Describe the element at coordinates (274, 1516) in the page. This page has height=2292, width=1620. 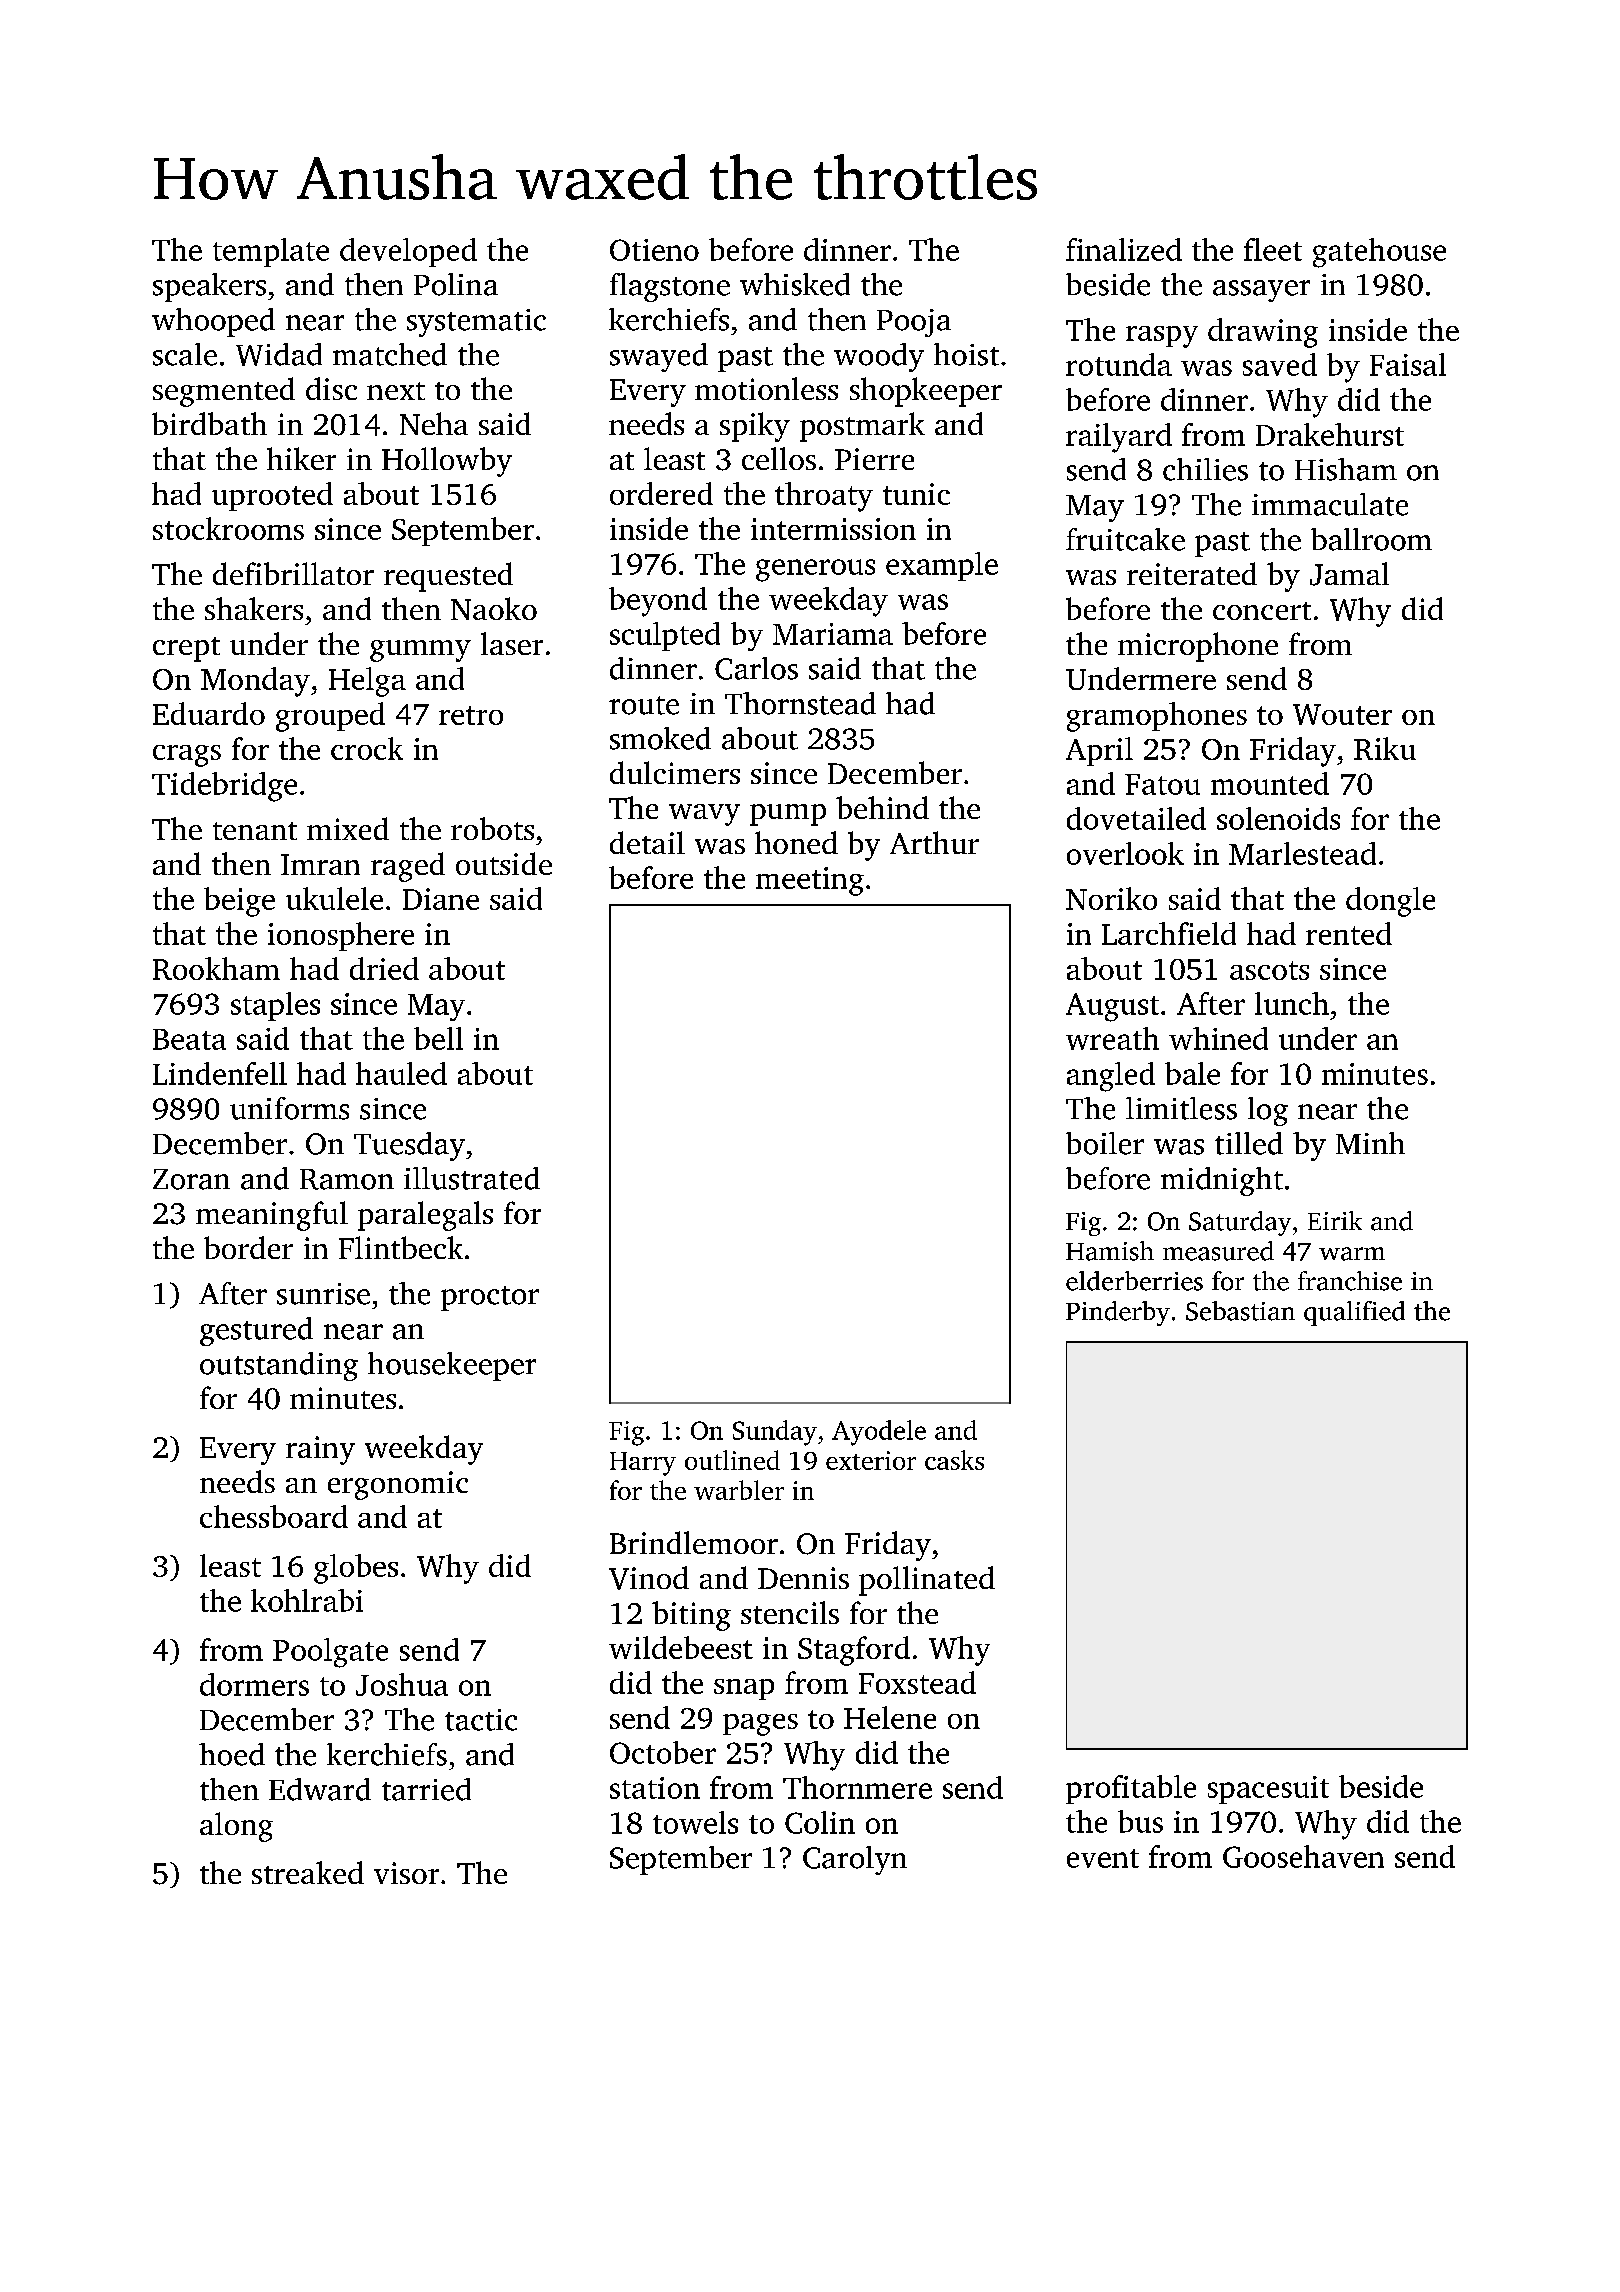
I see `chessboard` at that location.
